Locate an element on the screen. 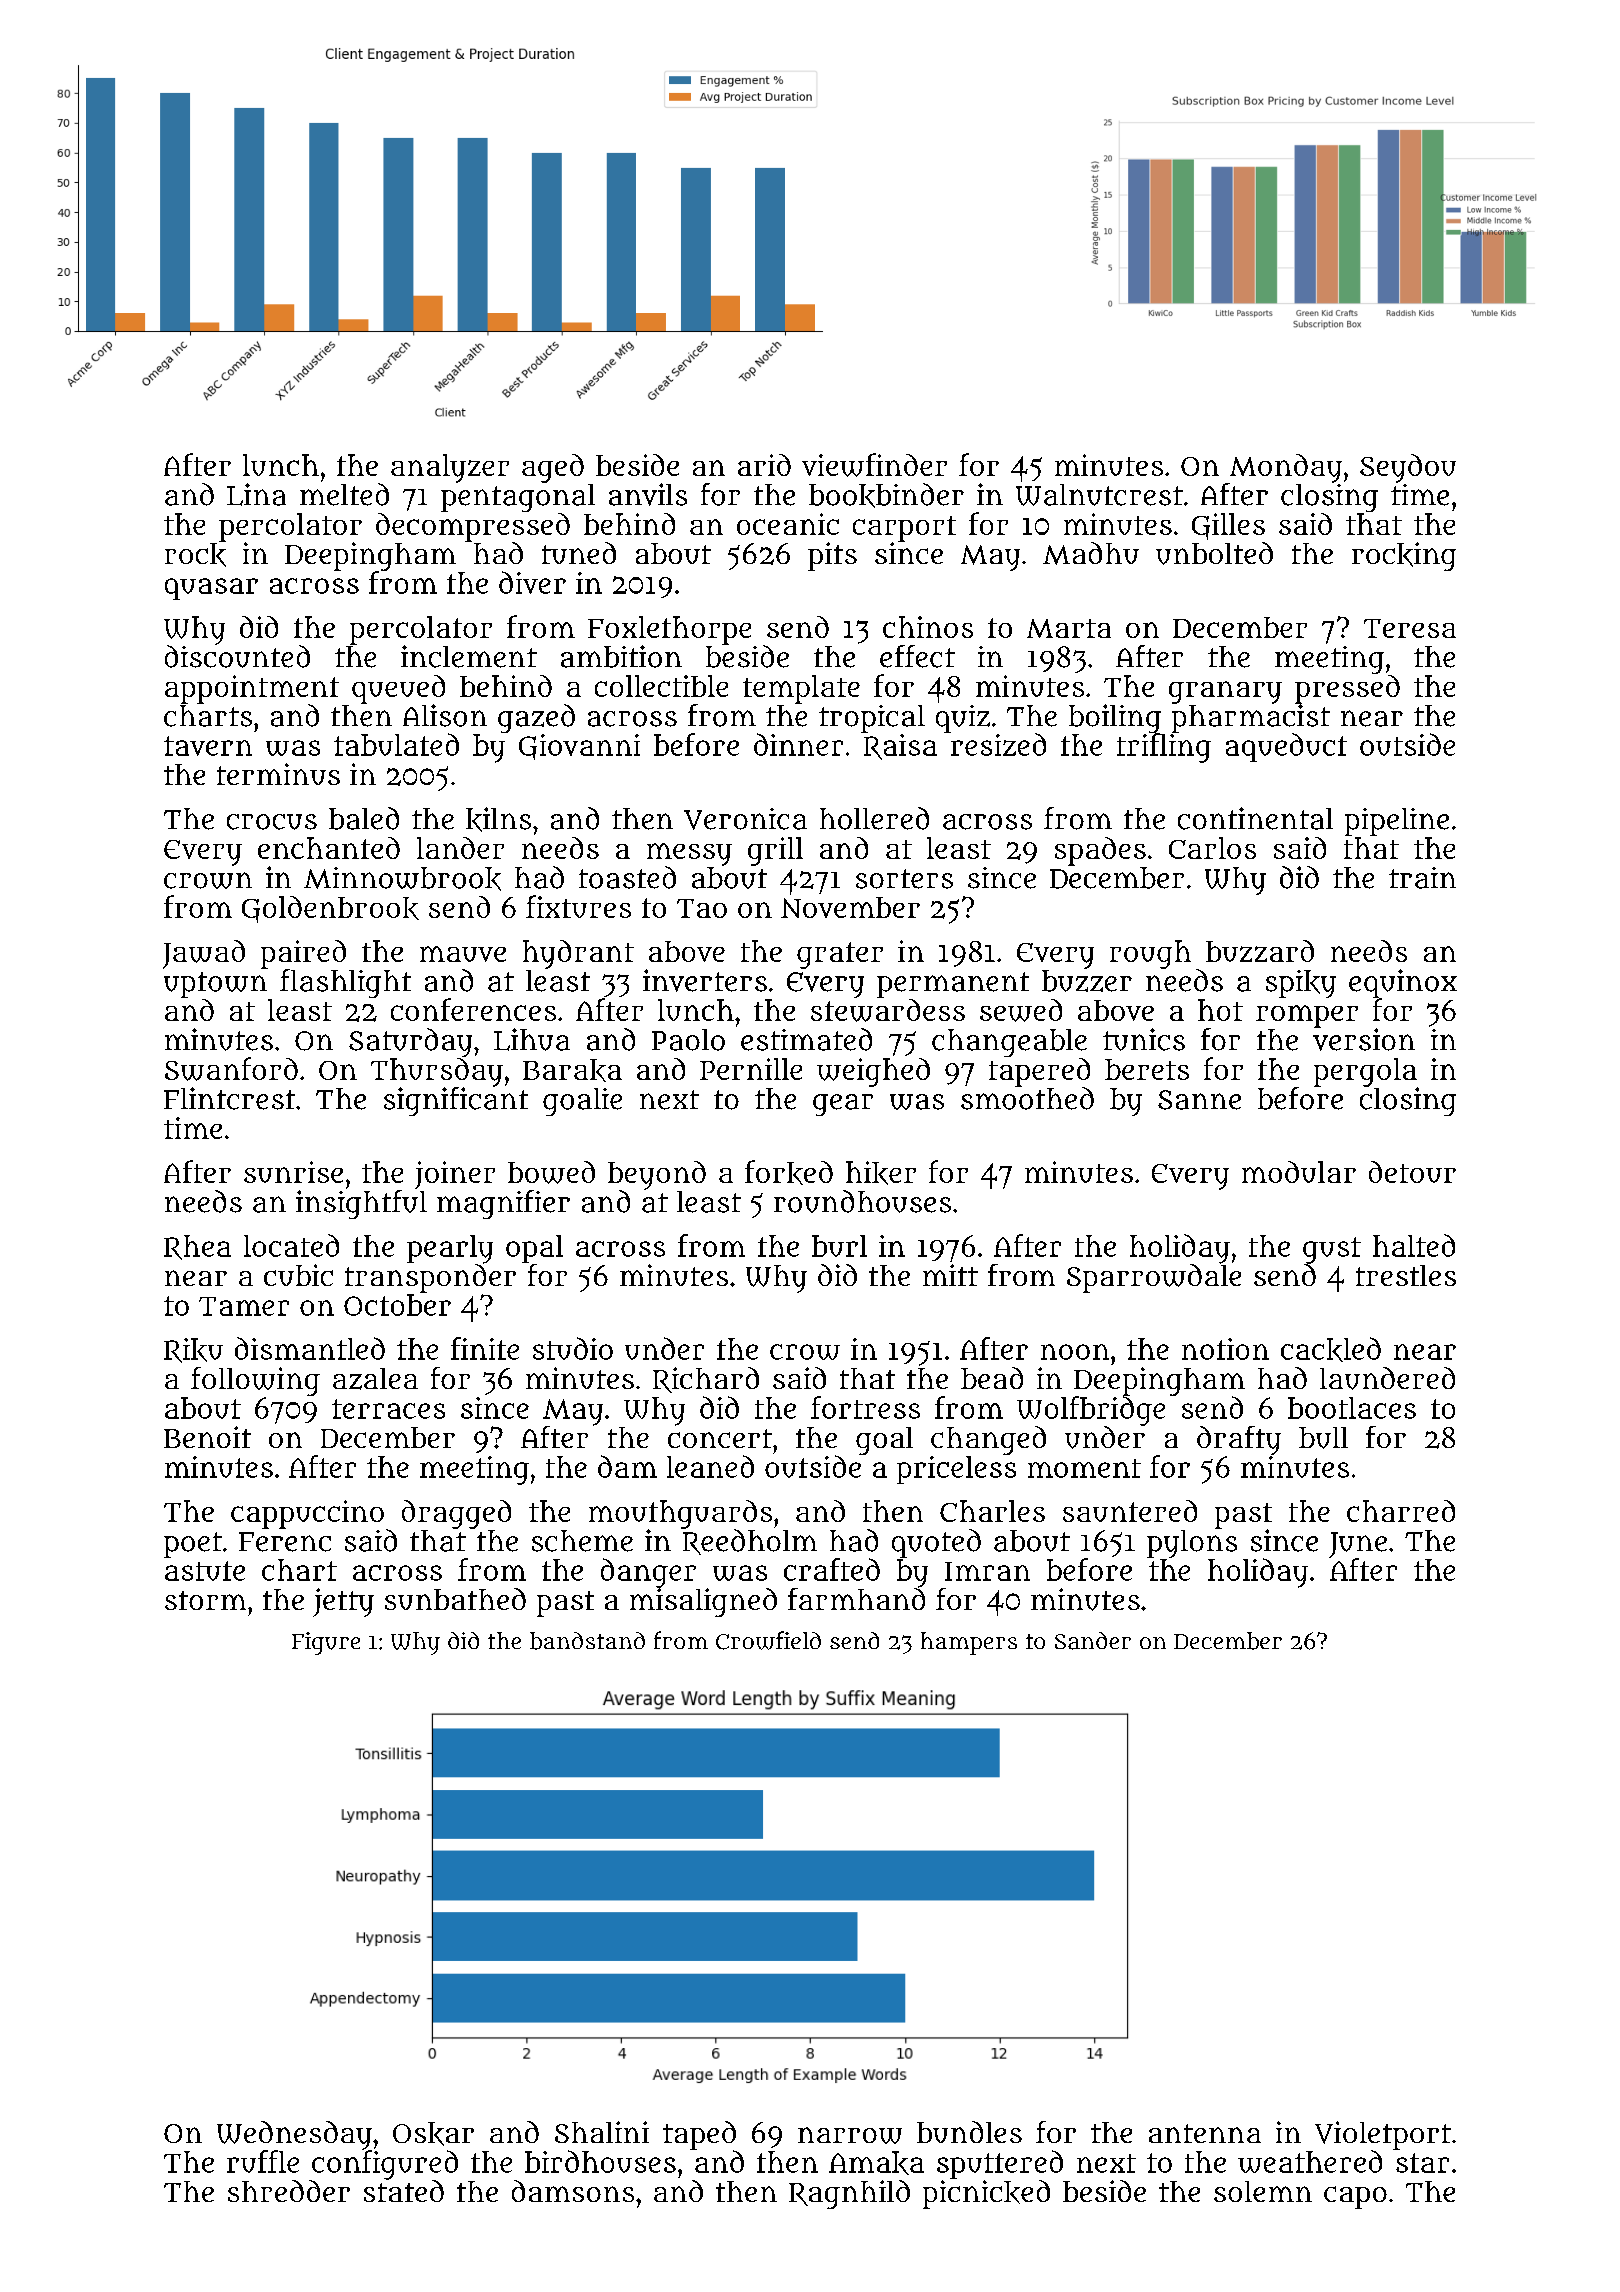 This screenshot has height=2292, width=1620. Violetport is located at coordinates (1383, 2135).
